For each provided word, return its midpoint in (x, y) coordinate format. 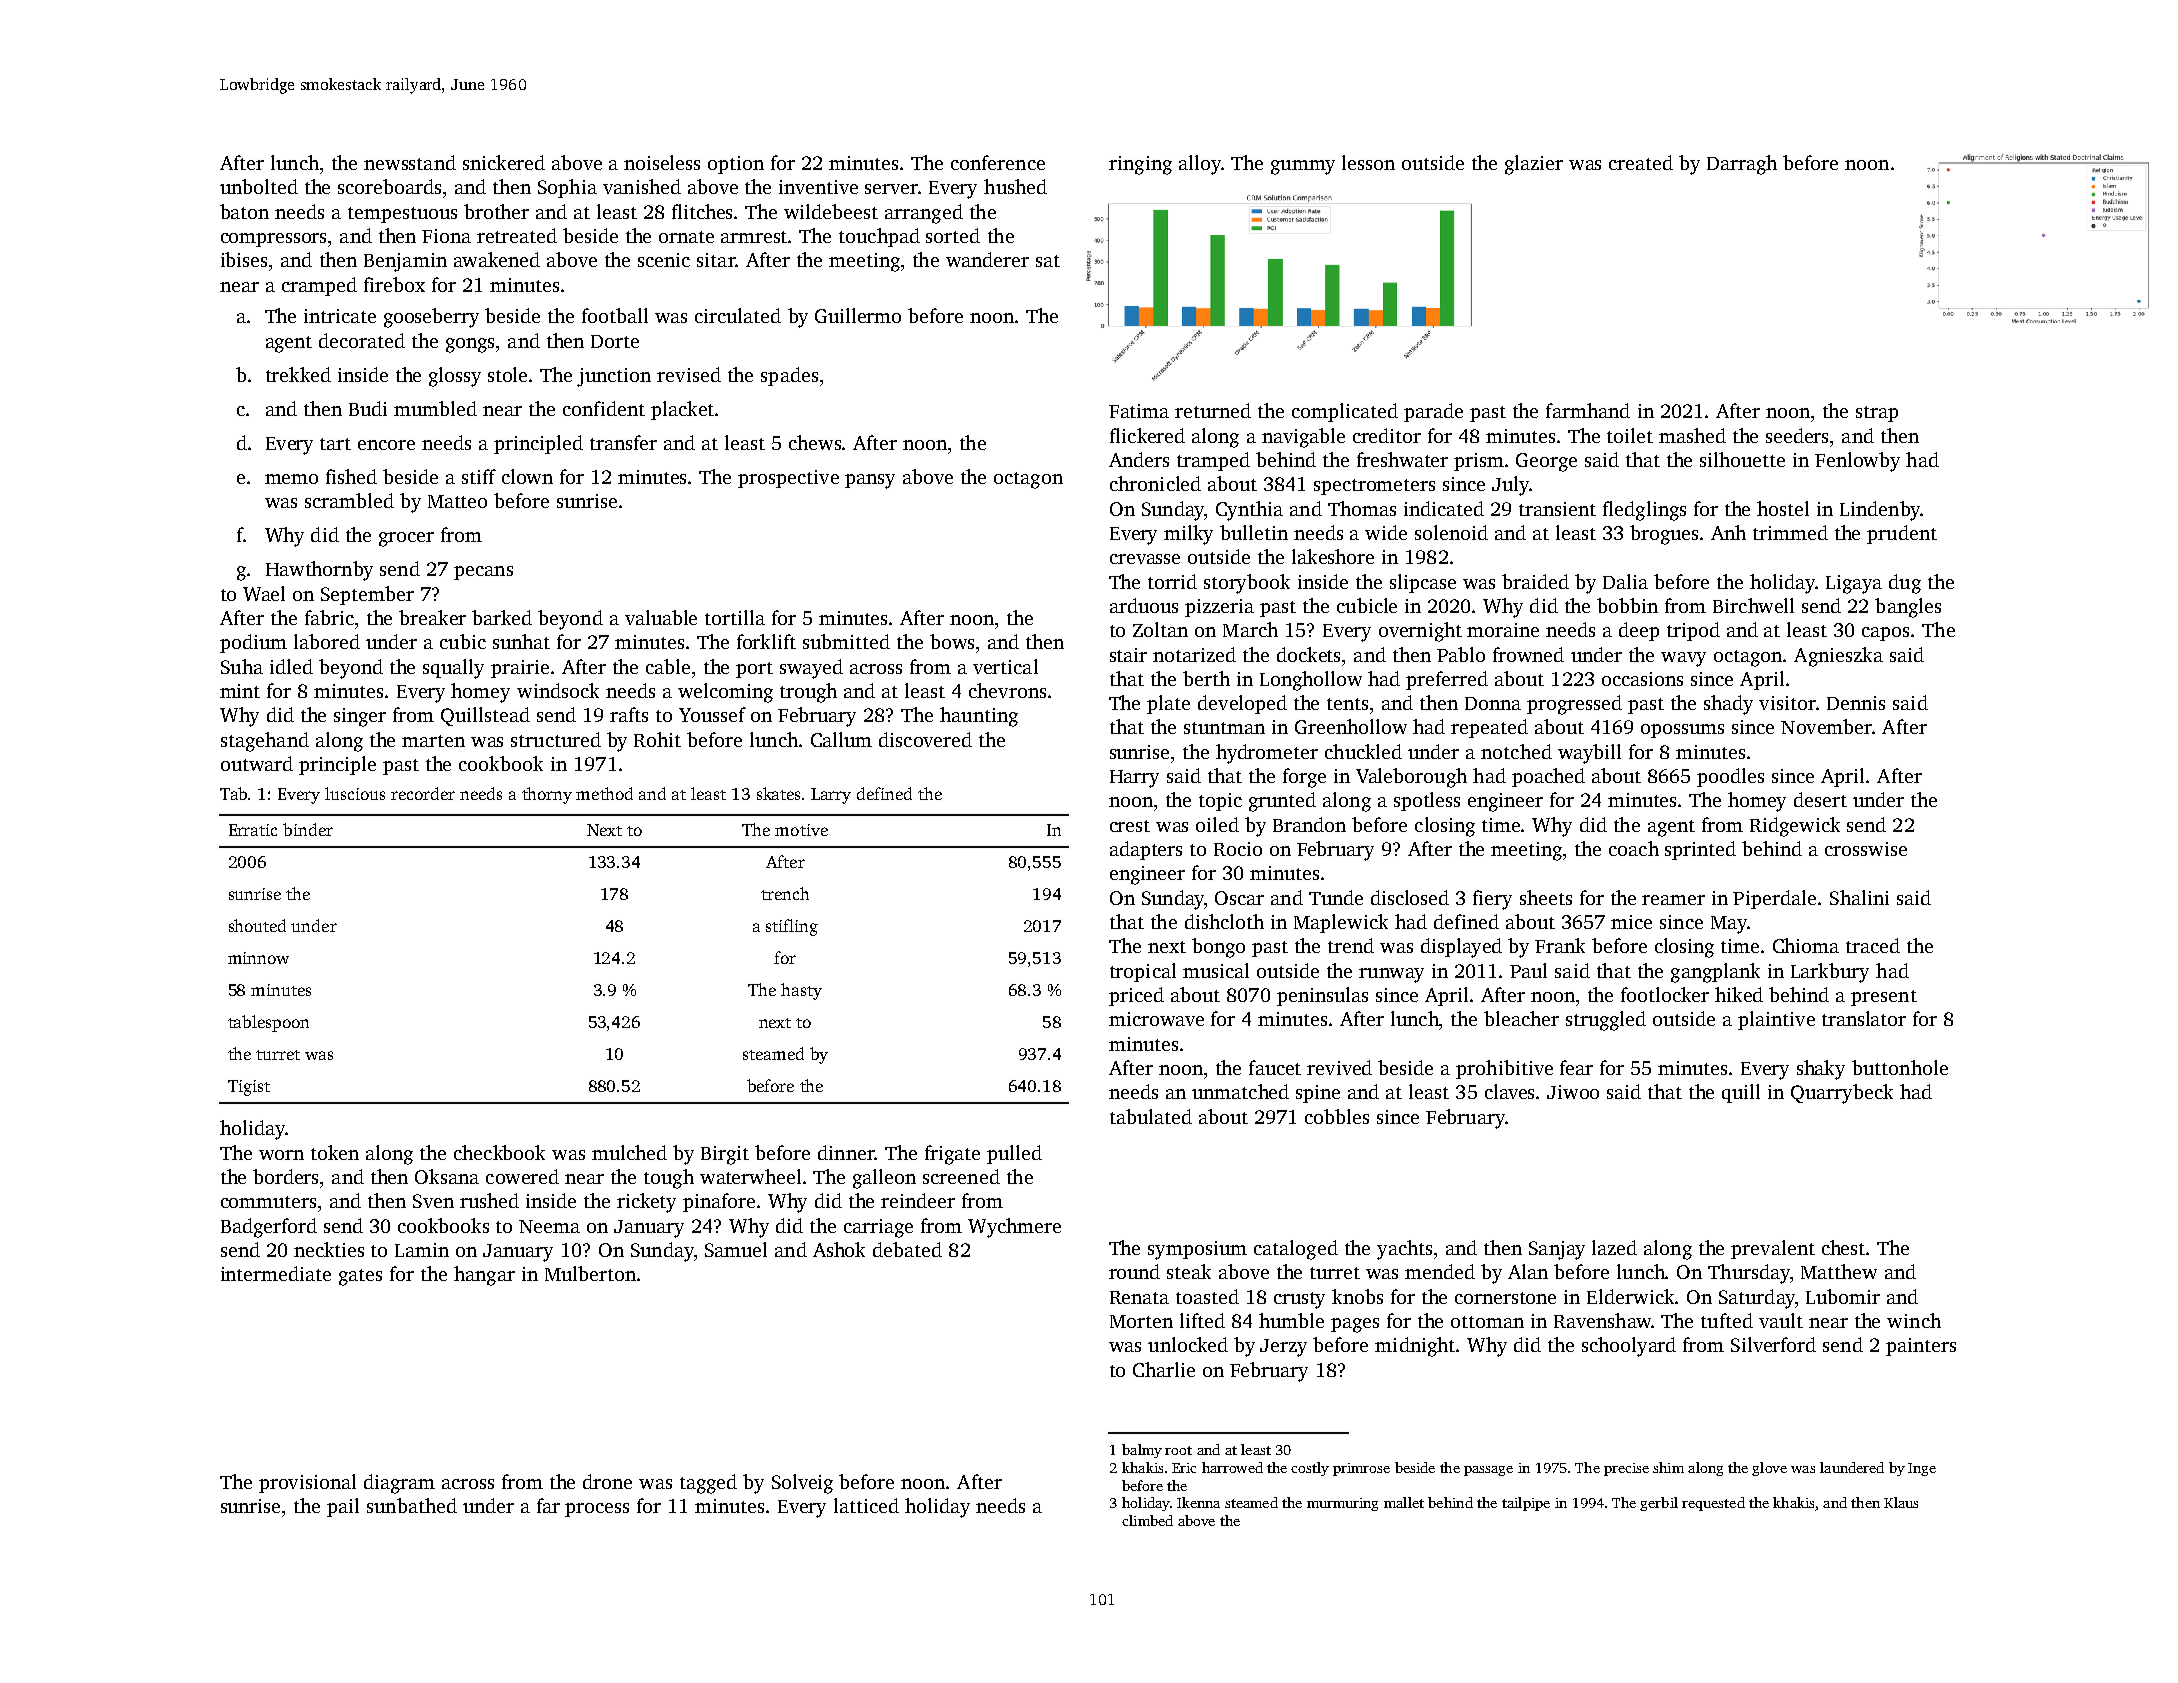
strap (1877, 414)
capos (1885, 634)
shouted (257, 925)
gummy (1303, 167)
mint (240, 691)
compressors (273, 240)
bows (952, 641)
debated (907, 1249)
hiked (1739, 994)
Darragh (1742, 165)
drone (607, 1481)
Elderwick (1630, 1296)
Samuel (736, 1249)
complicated (1345, 412)
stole (507, 374)
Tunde (1336, 897)
